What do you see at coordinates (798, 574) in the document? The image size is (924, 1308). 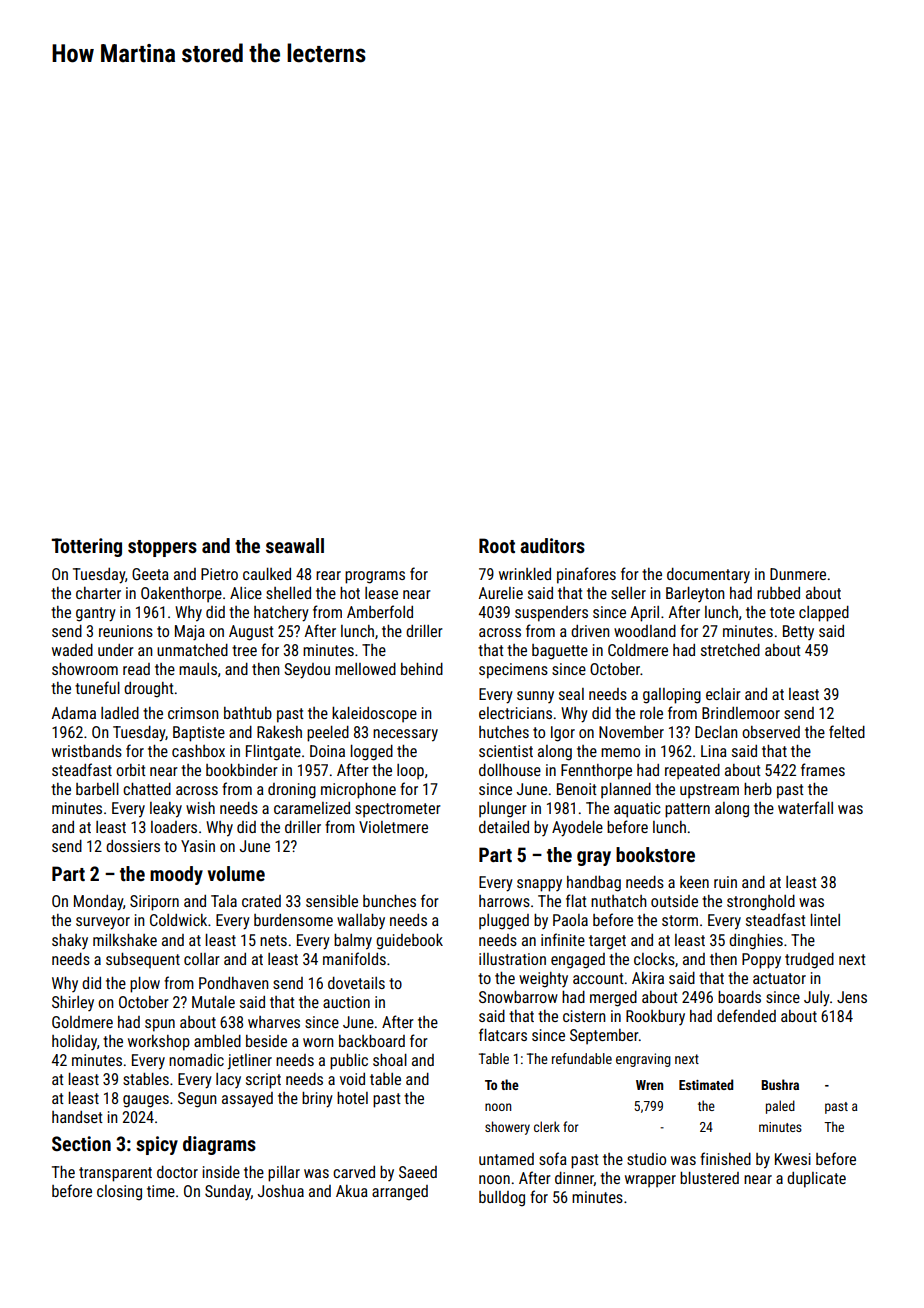 I see `Dunmere` at bounding box center [798, 574].
